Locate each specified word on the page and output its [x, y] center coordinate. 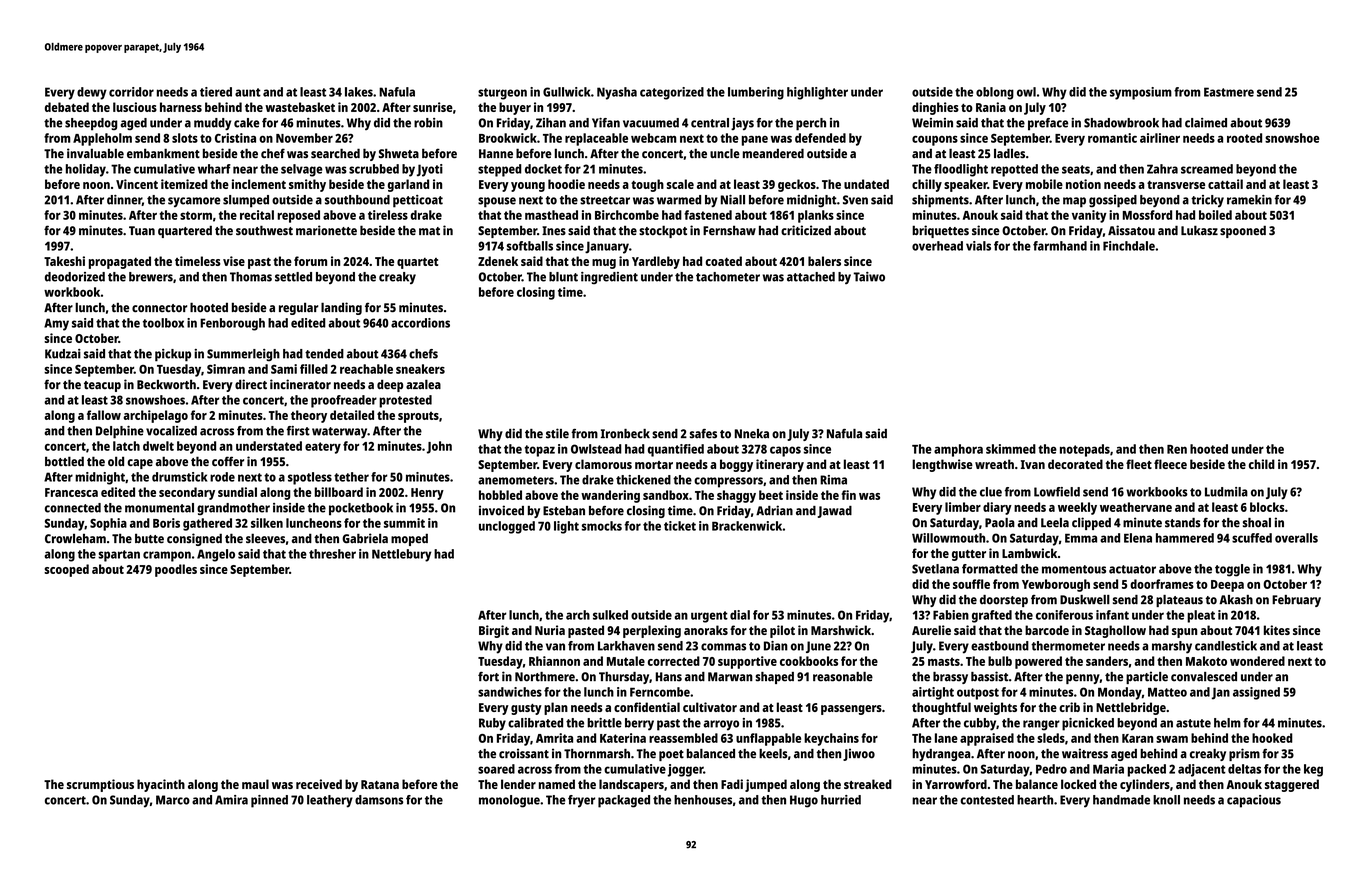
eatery [323, 448]
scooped [66, 570]
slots [185, 138]
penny [1083, 679]
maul [255, 784]
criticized [806, 230]
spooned [1243, 231]
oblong [995, 93]
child [1262, 464]
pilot [782, 631]
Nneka [752, 434]
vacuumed [651, 123]
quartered [185, 231]
